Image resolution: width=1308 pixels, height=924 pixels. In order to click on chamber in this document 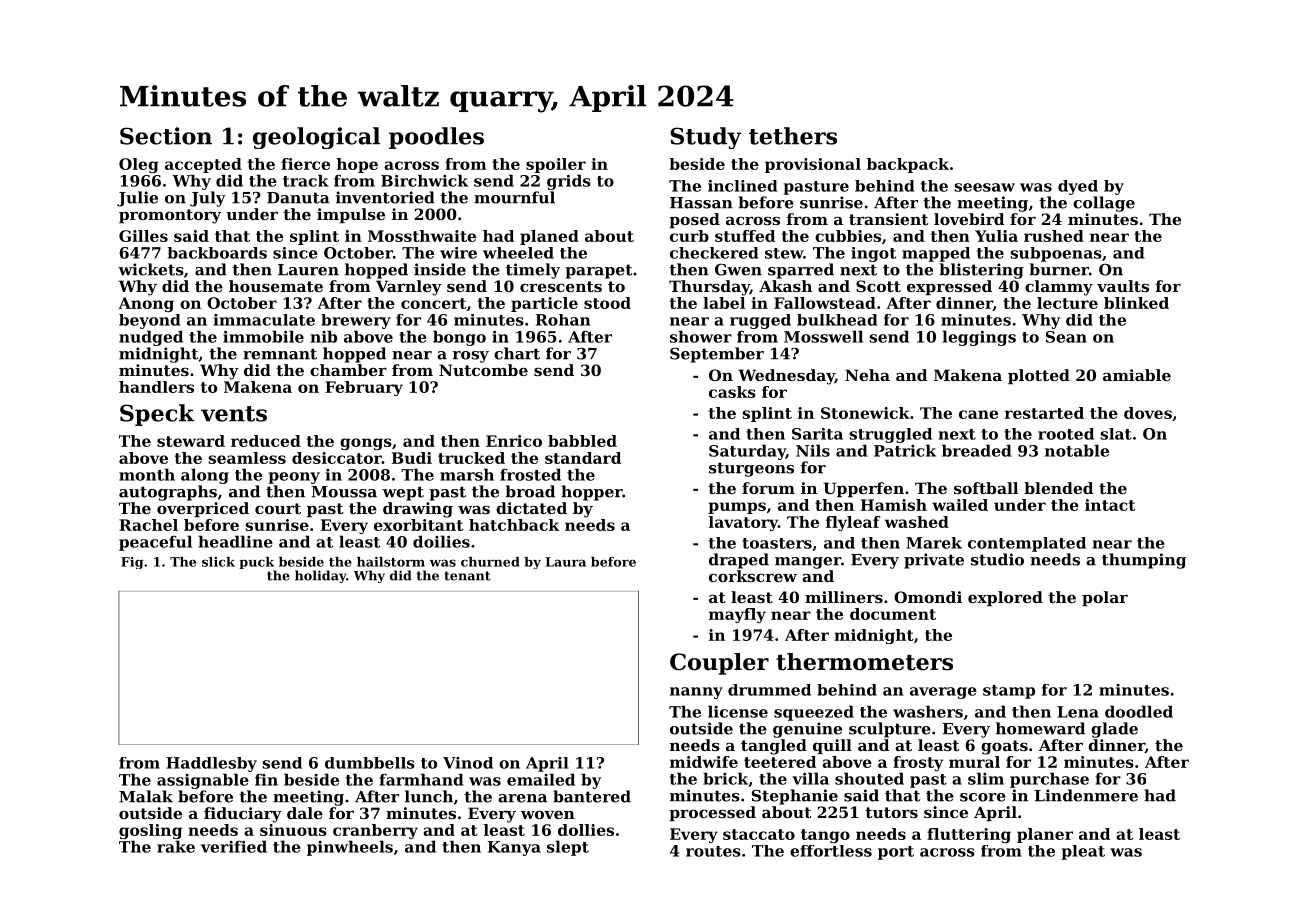, I will do `click(348, 370)`.
